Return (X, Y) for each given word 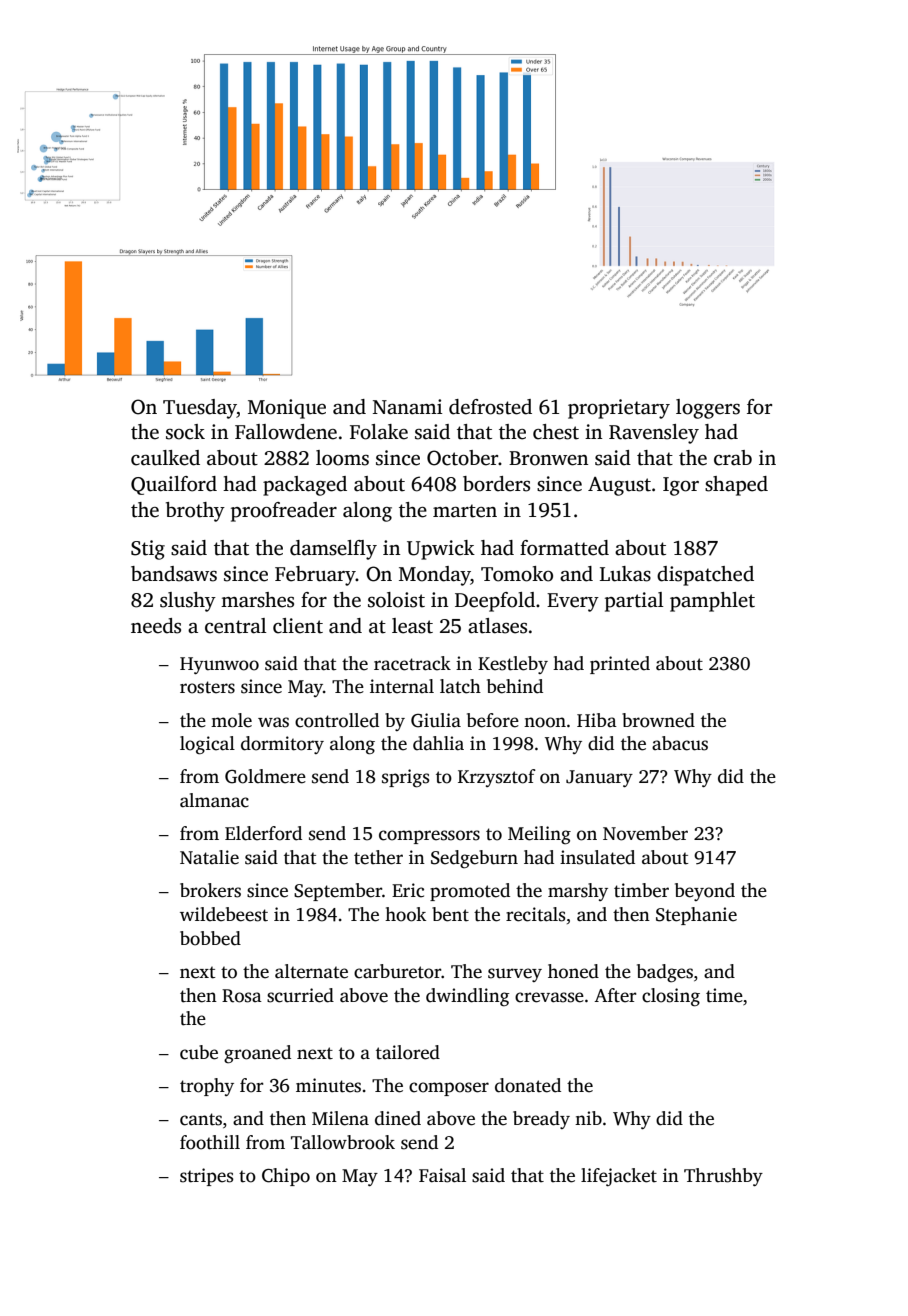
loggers (708, 409)
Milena (340, 1118)
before (493, 720)
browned (658, 720)
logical (207, 745)
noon (545, 722)
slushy (188, 602)
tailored (408, 1052)
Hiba (597, 720)
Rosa (242, 996)
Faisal (442, 1175)
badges (665, 973)
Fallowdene (286, 432)
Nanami (407, 407)
